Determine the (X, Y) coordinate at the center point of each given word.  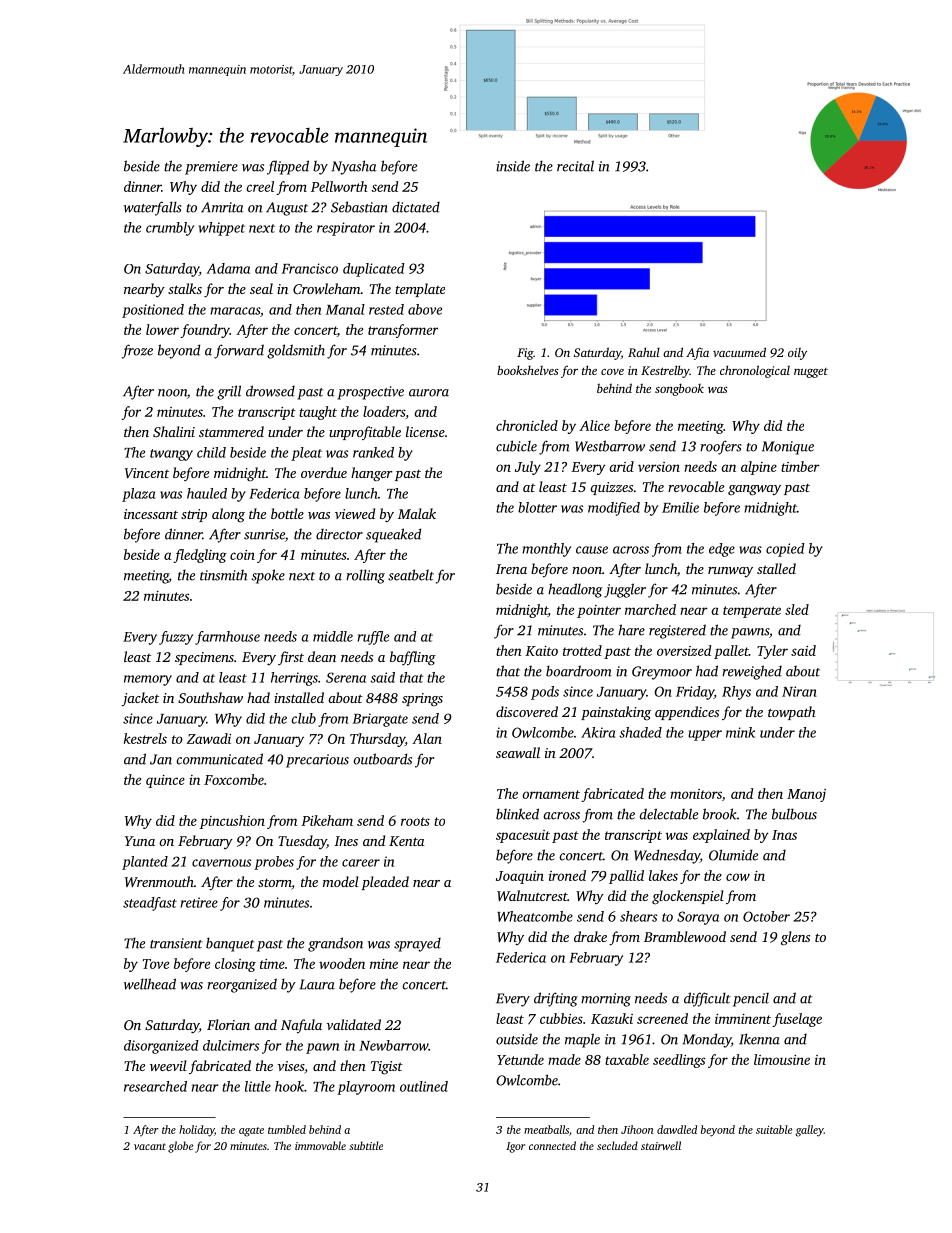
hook (289, 1086)
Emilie (680, 507)
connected (552, 1145)
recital (575, 166)
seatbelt (411, 575)
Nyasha (353, 167)
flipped (288, 167)
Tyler (772, 652)
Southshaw (210, 697)
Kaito (541, 651)
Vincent (147, 473)
